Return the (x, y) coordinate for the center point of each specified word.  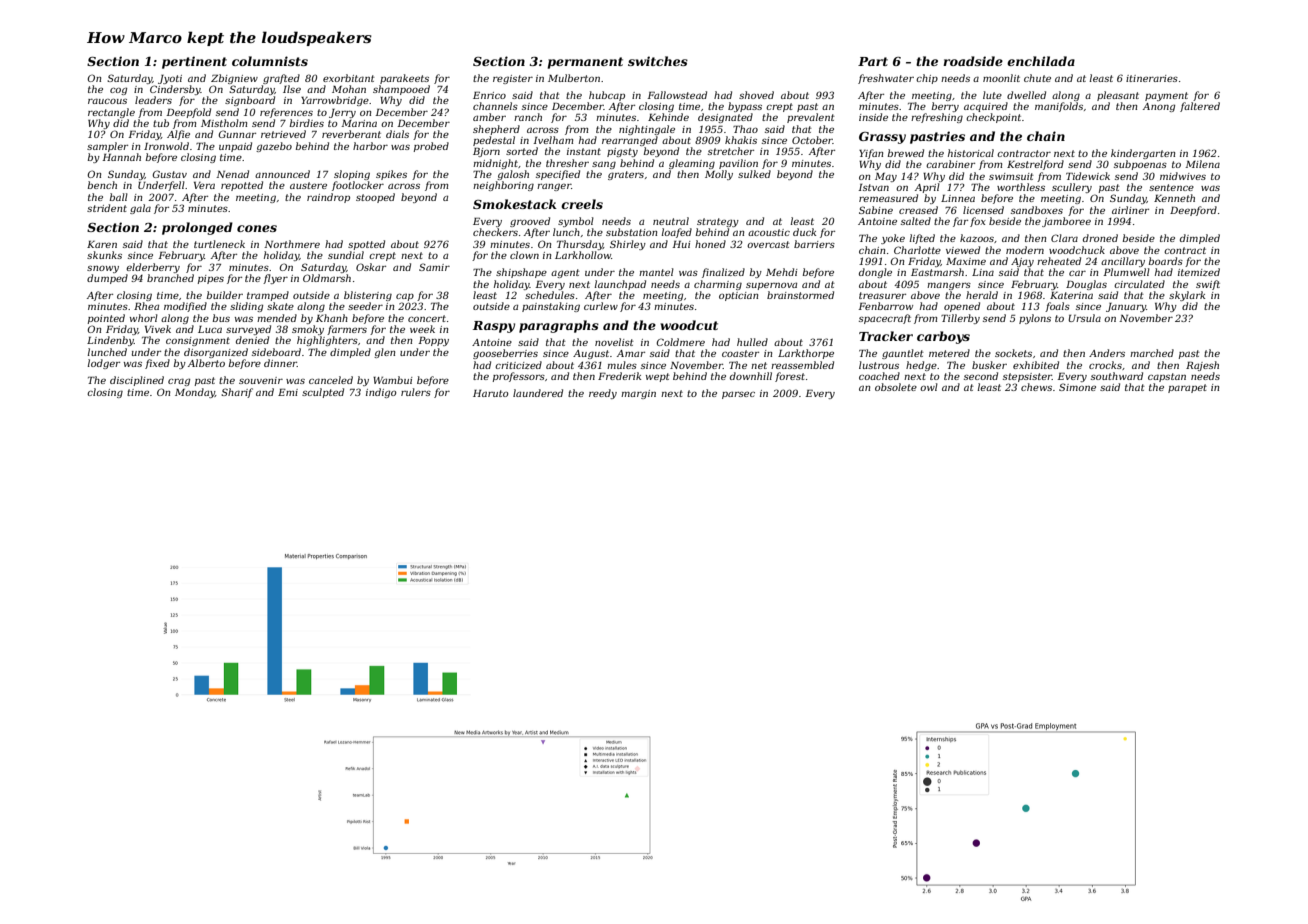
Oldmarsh (327, 278)
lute (992, 95)
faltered (1200, 107)
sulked (754, 174)
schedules (550, 295)
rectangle (111, 113)
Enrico (489, 95)
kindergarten (1143, 154)
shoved (756, 95)
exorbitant (349, 78)
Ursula (1084, 318)
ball (119, 197)
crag (179, 382)
